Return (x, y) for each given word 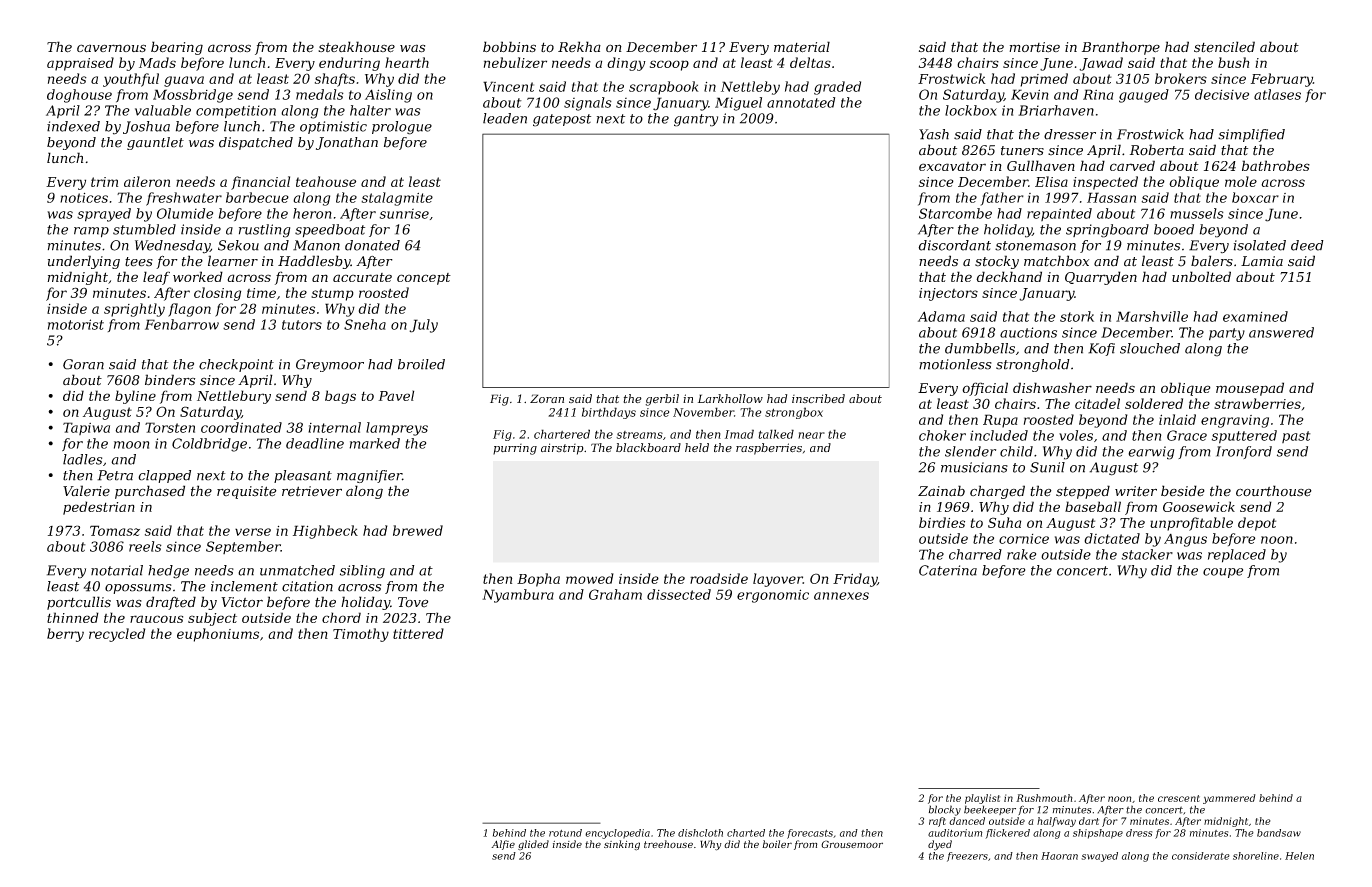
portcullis (79, 603)
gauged (1144, 96)
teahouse (326, 181)
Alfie (503, 845)
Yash (934, 134)
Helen (1299, 856)
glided (533, 845)
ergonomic (773, 596)
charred (975, 554)
